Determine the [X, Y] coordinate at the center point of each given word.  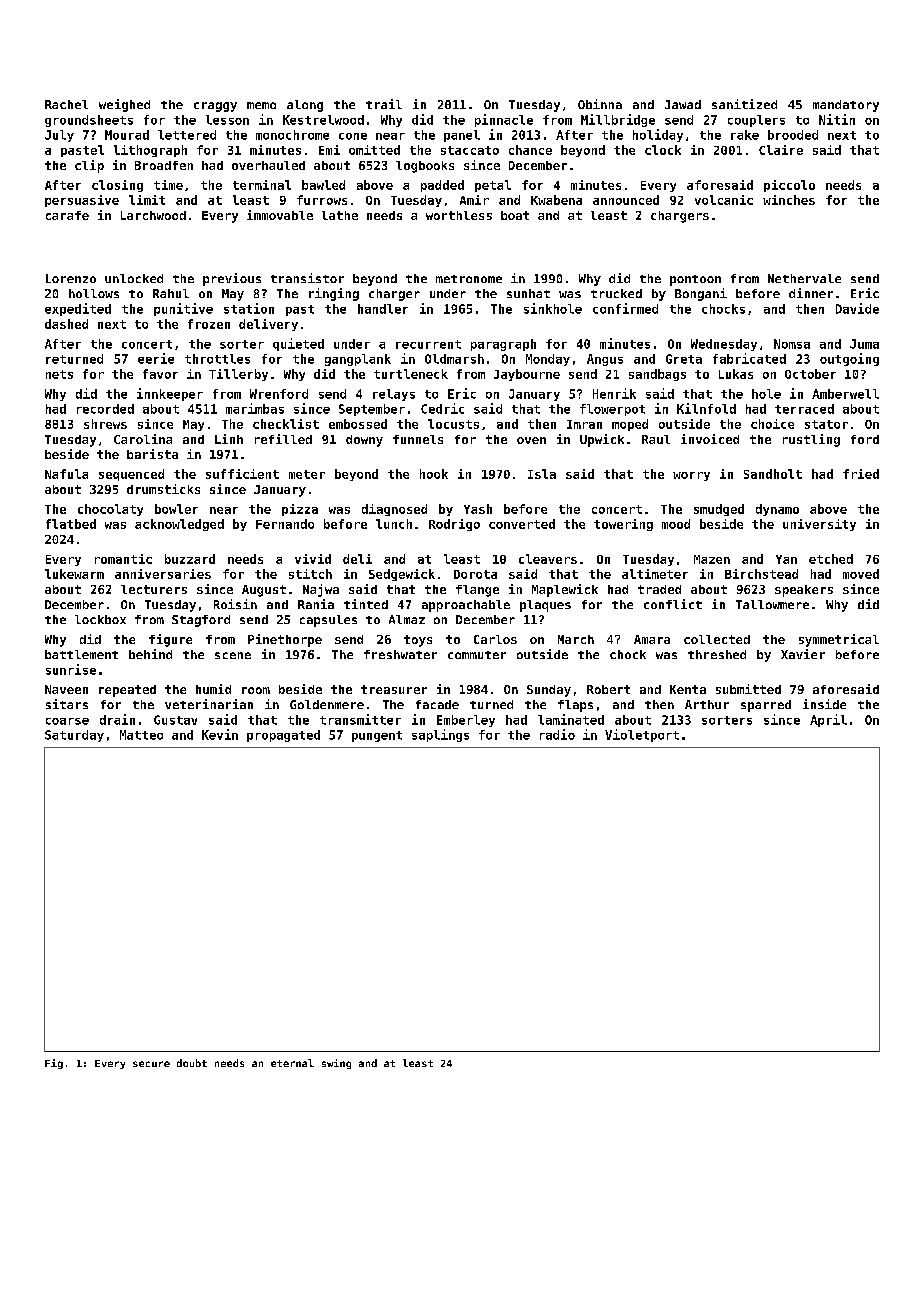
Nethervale [804, 278]
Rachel [66, 104]
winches [789, 200]
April [828, 720]
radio [557, 734]
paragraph [503, 345]
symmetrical [839, 640]
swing [336, 1064]
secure [151, 1064]
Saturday [74, 736]
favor [160, 374]
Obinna [600, 104]
